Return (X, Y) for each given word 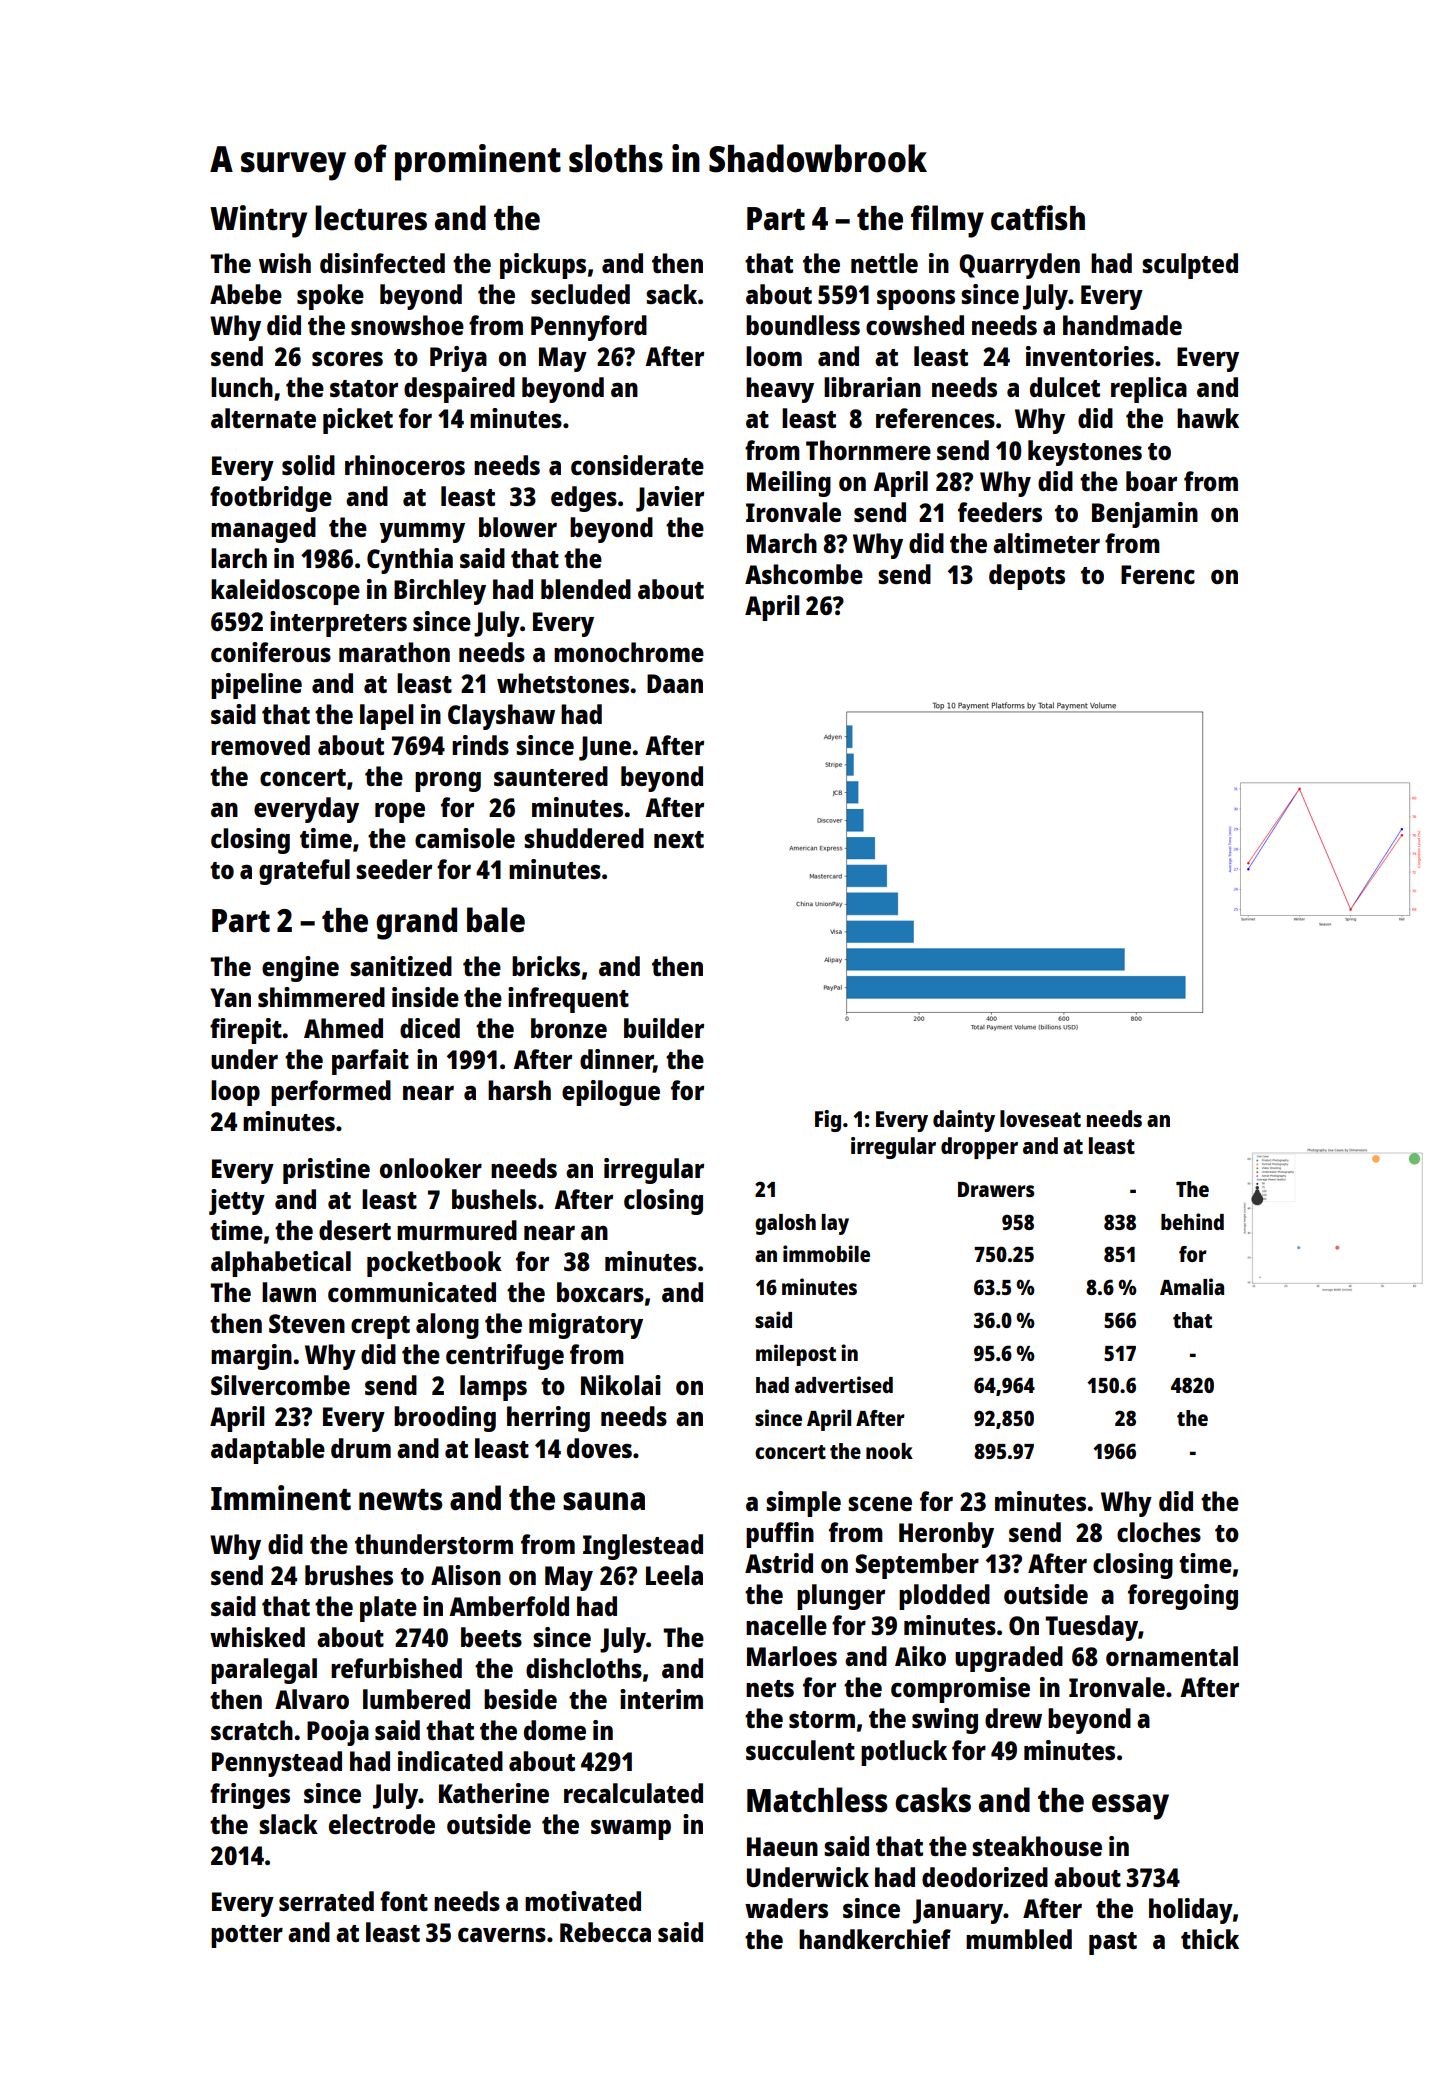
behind (1192, 1221)
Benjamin (1145, 515)
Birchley (440, 592)
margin (251, 1357)
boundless (803, 325)
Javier (670, 499)
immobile (826, 1253)
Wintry (258, 221)
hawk (1208, 418)
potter (247, 1936)
